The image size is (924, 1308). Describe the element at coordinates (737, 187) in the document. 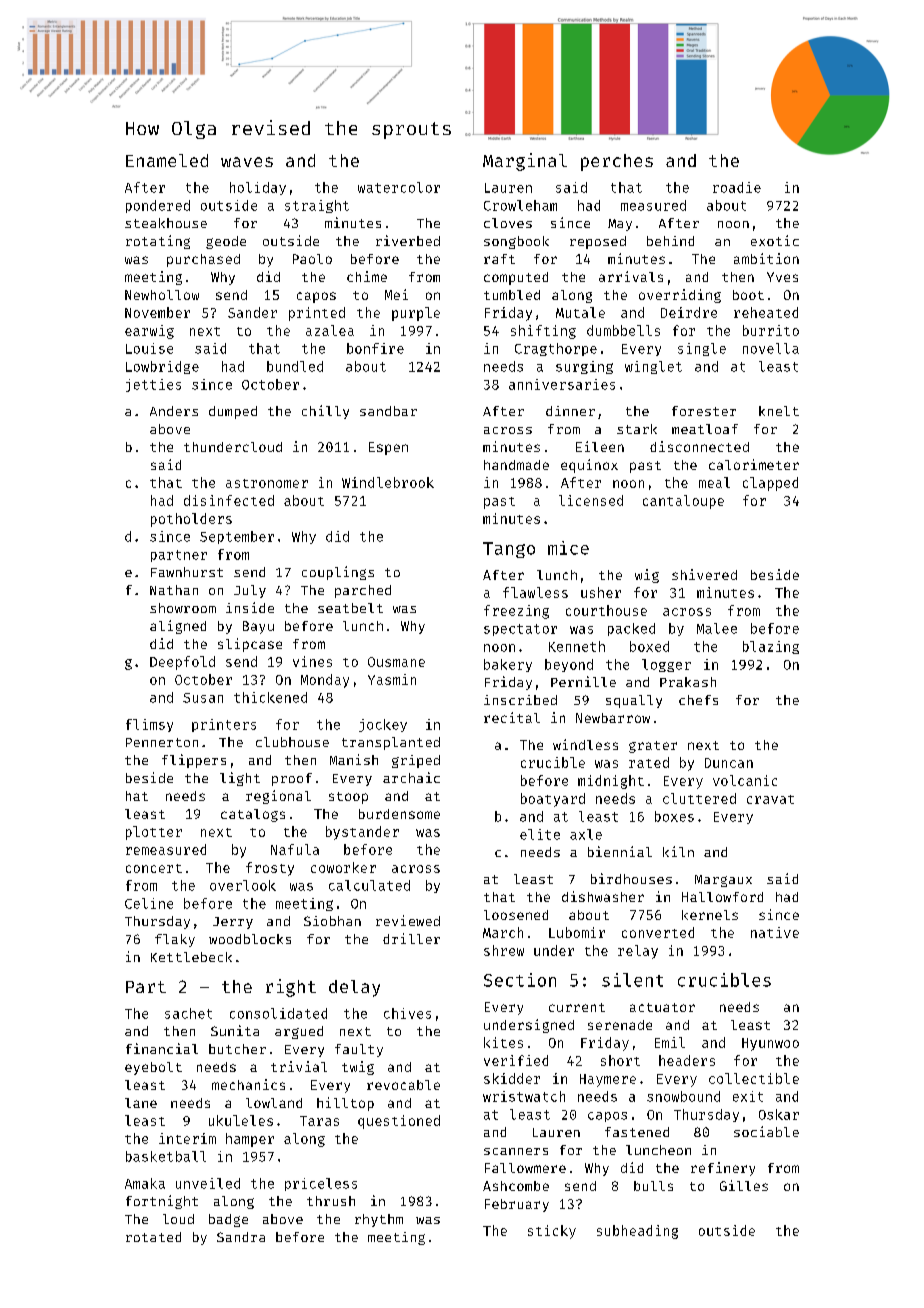

I see `roadie` at that location.
